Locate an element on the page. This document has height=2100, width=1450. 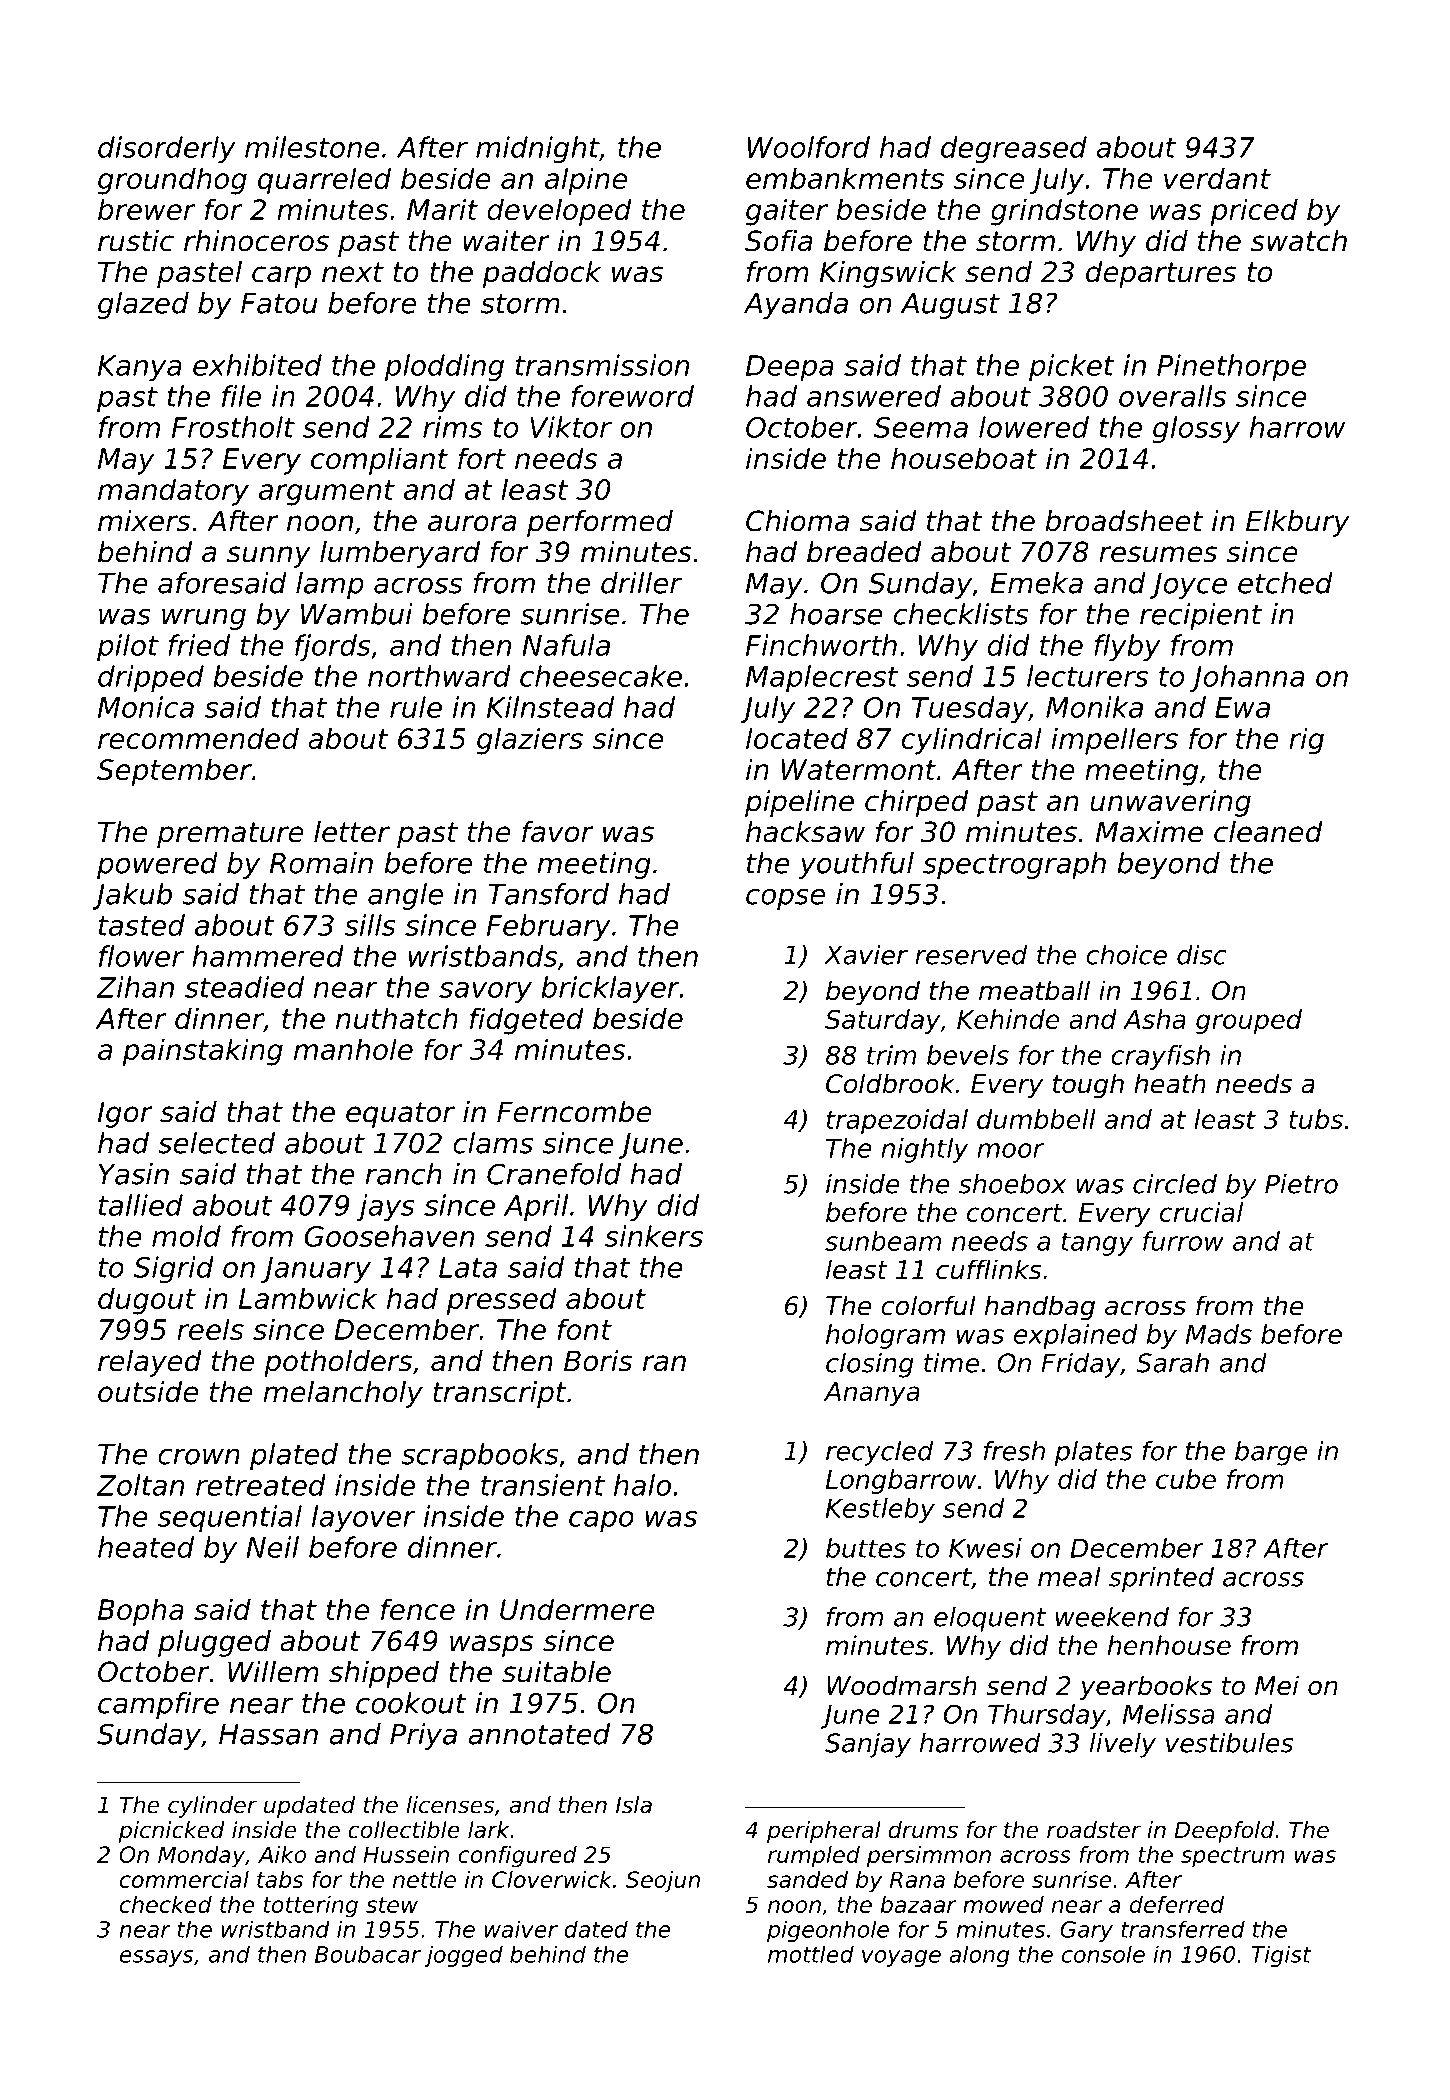
Monika is located at coordinates (1094, 707).
